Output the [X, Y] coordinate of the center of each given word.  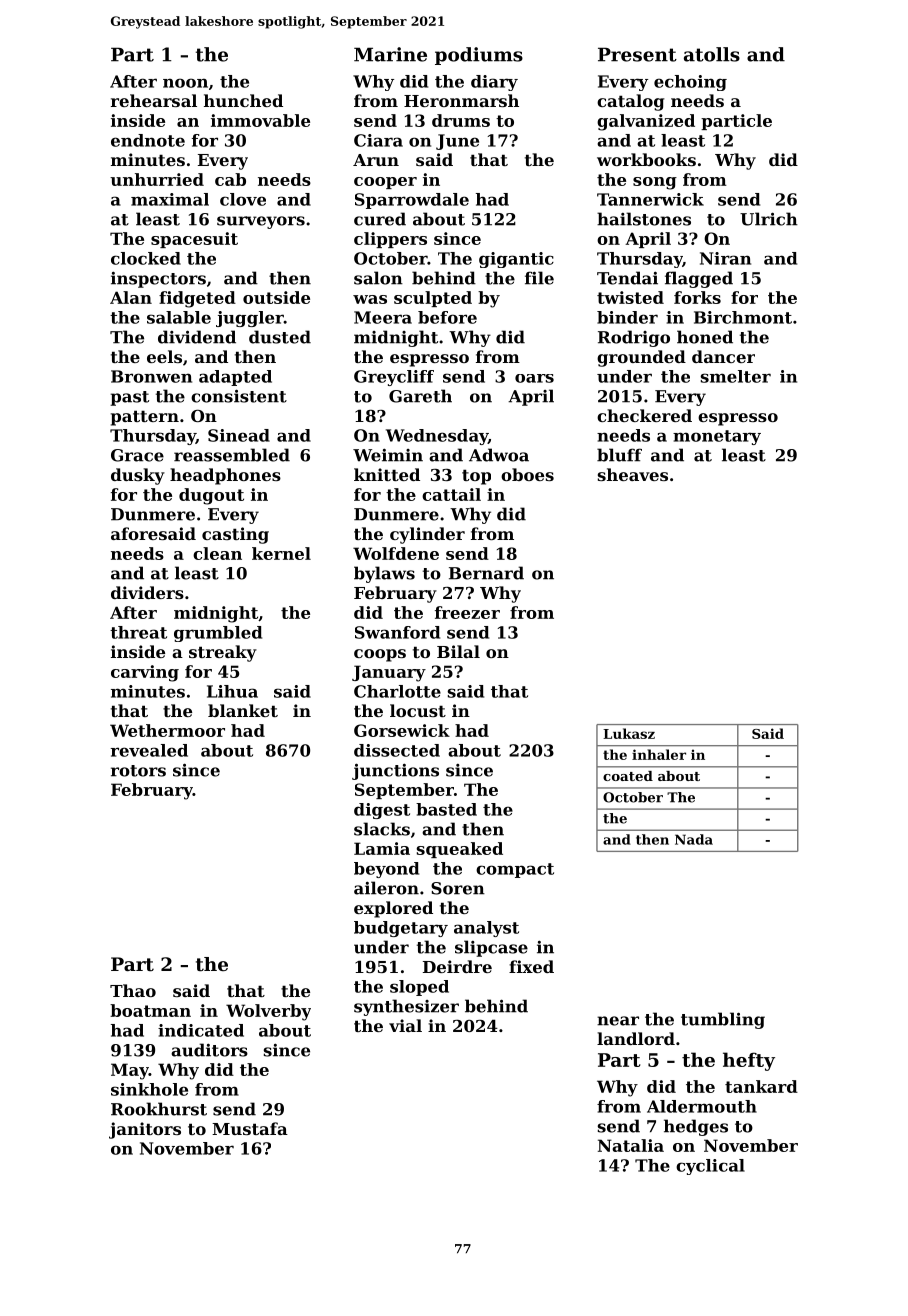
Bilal [458, 651]
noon [185, 83]
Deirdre [457, 966]
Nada [694, 839]
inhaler [659, 754]
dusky [138, 476]
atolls [712, 54]
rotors [138, 771]
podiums [479, 56]
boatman [150, 1010]
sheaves [633, 474]
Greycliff [394, 378]
